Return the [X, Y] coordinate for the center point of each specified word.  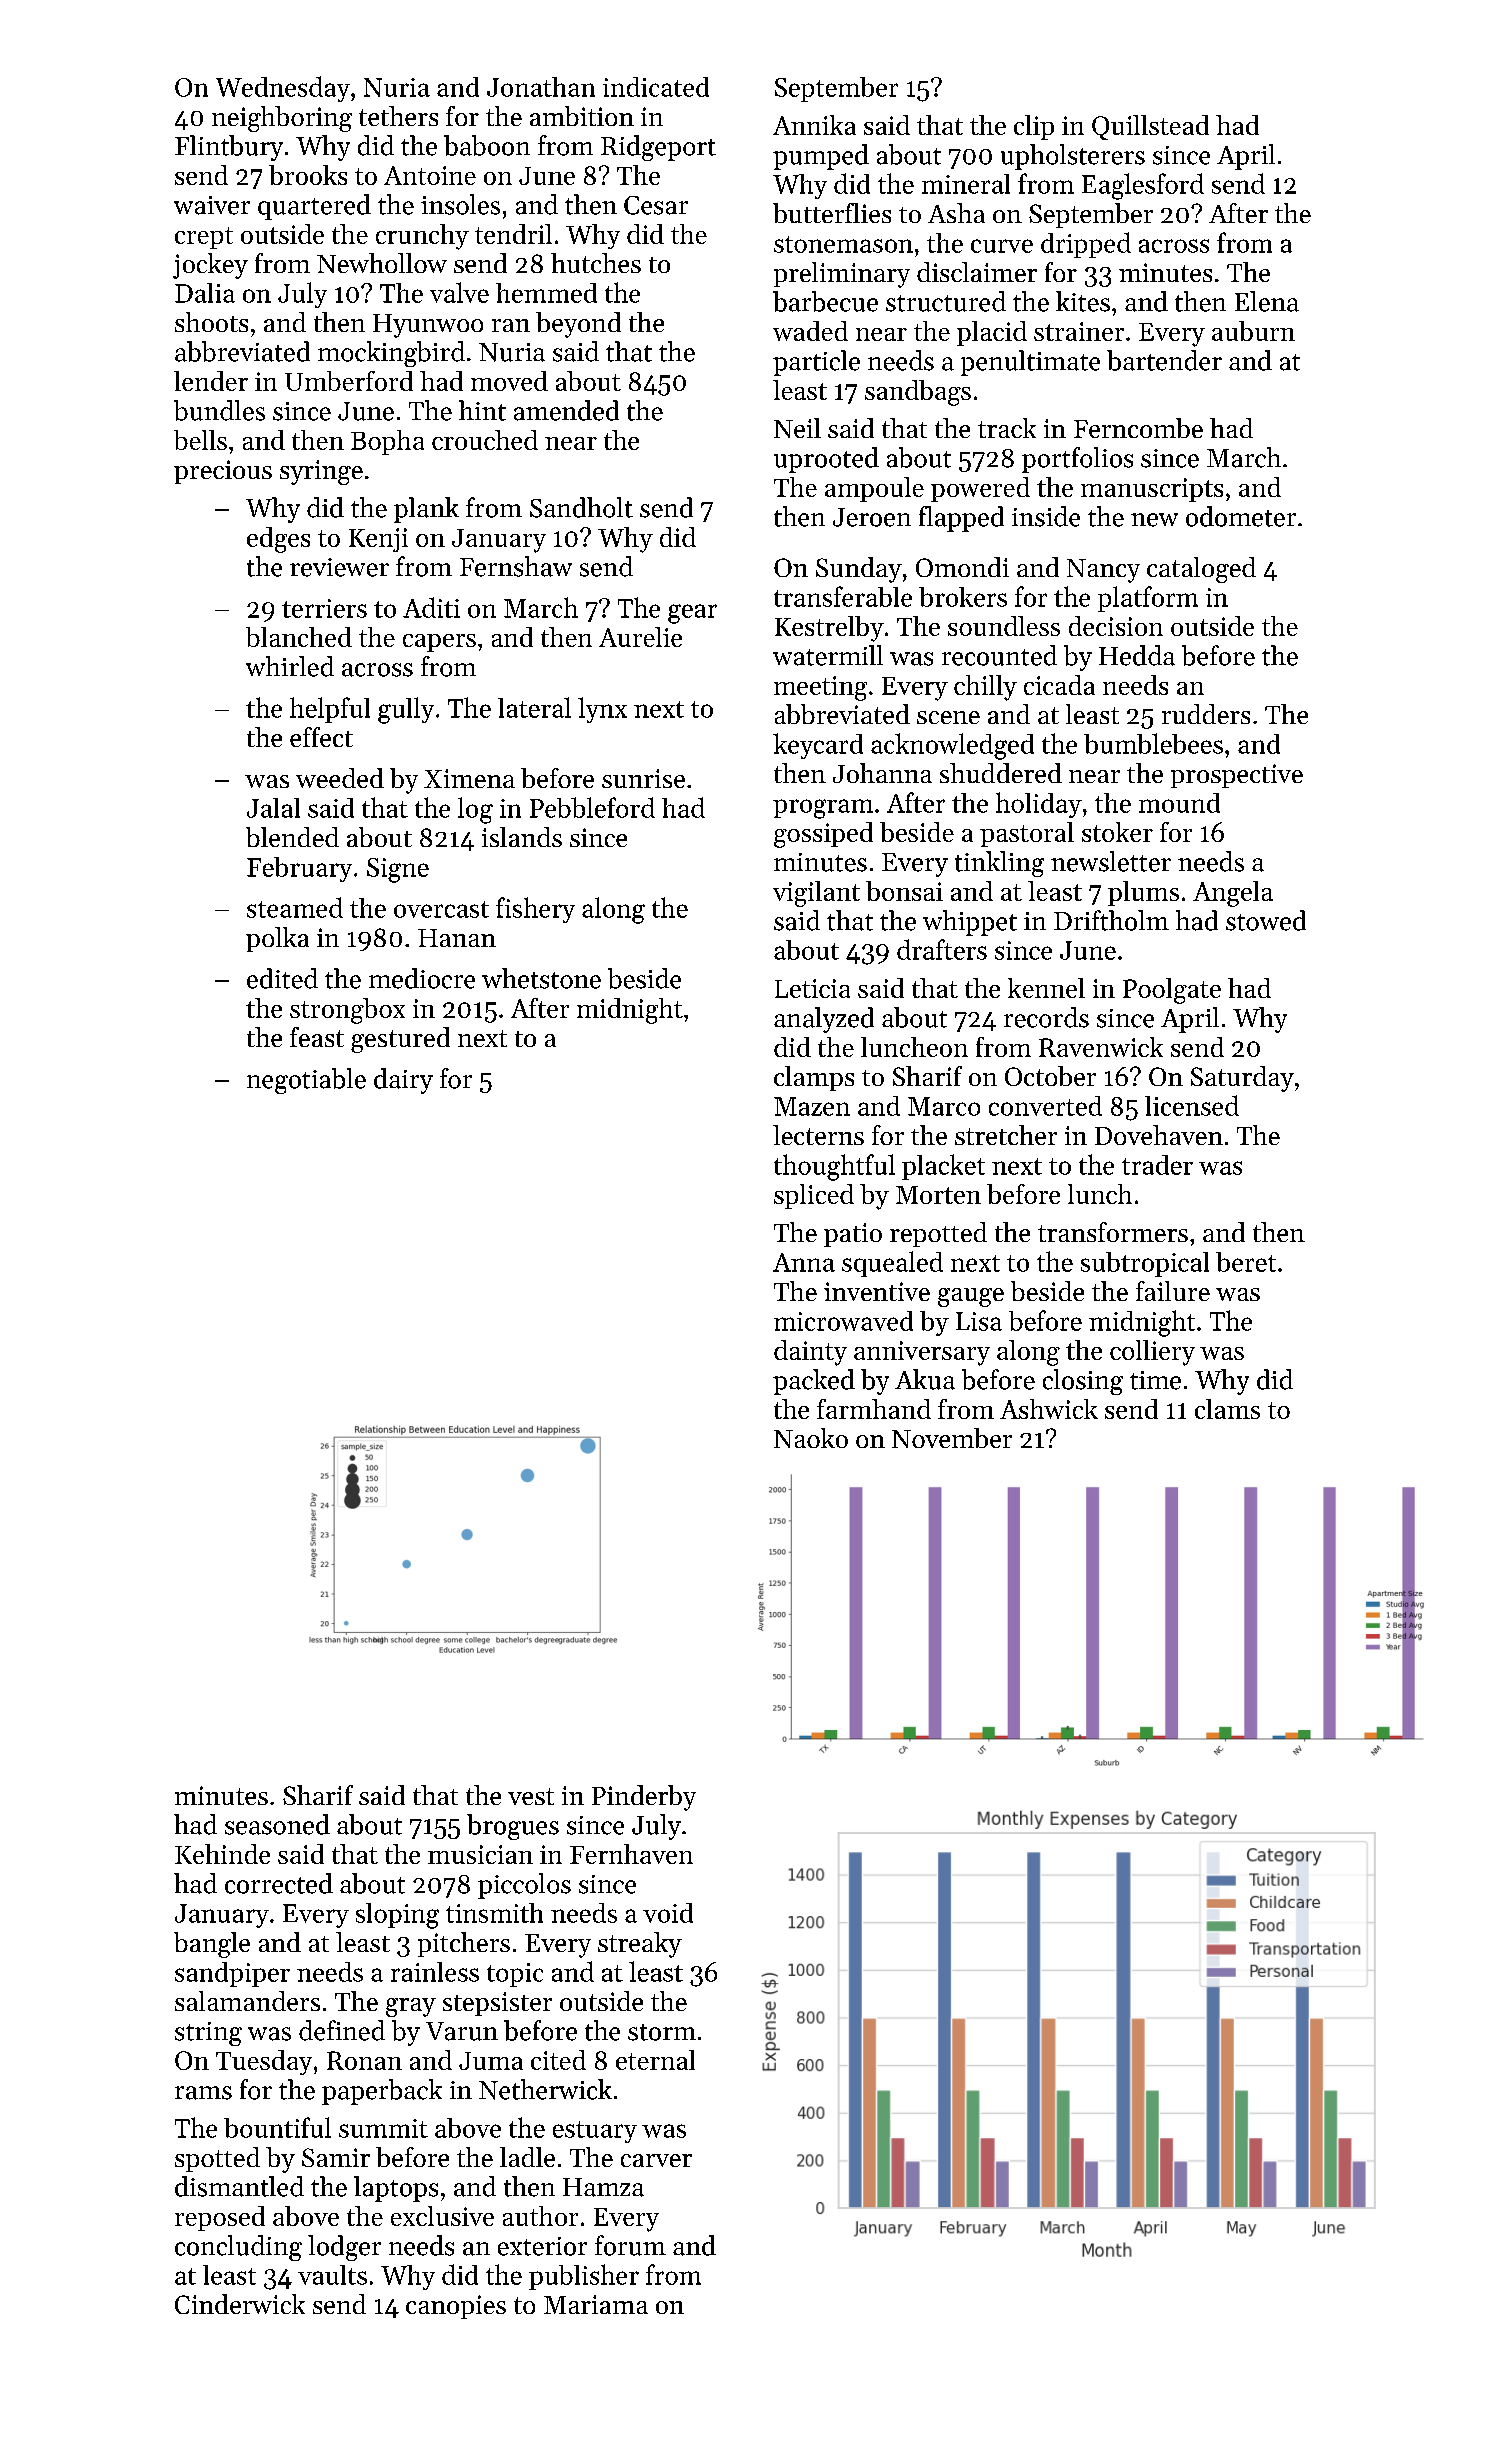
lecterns [818, 1135]
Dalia [205, 293]
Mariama [596, 2304]
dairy [403, 1081]
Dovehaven [1159, 1135]
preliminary [842, 275]
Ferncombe [1138, 428]
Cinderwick [240, 2304]
